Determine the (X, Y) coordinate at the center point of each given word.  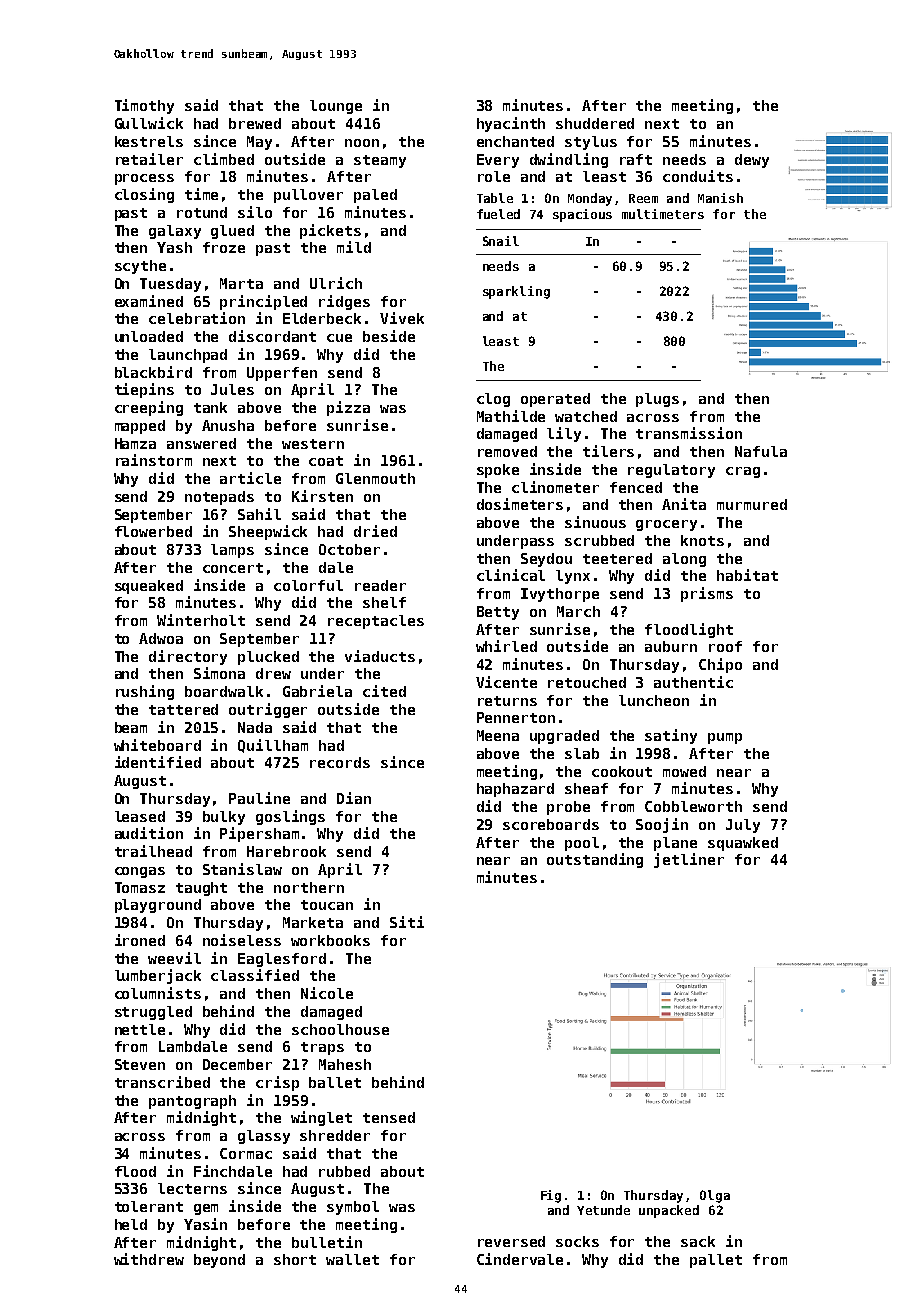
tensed (389, 1117)
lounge (336, 107)
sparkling (516, 292)
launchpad (188, 356)
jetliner (689, 860)
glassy (264, 1137)
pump (725, 738)
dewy (752, 161)
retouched (587, 682)
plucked (268, 658)
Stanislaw (242, 869)
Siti (407, 922)
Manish (720, 198)
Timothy (144, 106)
